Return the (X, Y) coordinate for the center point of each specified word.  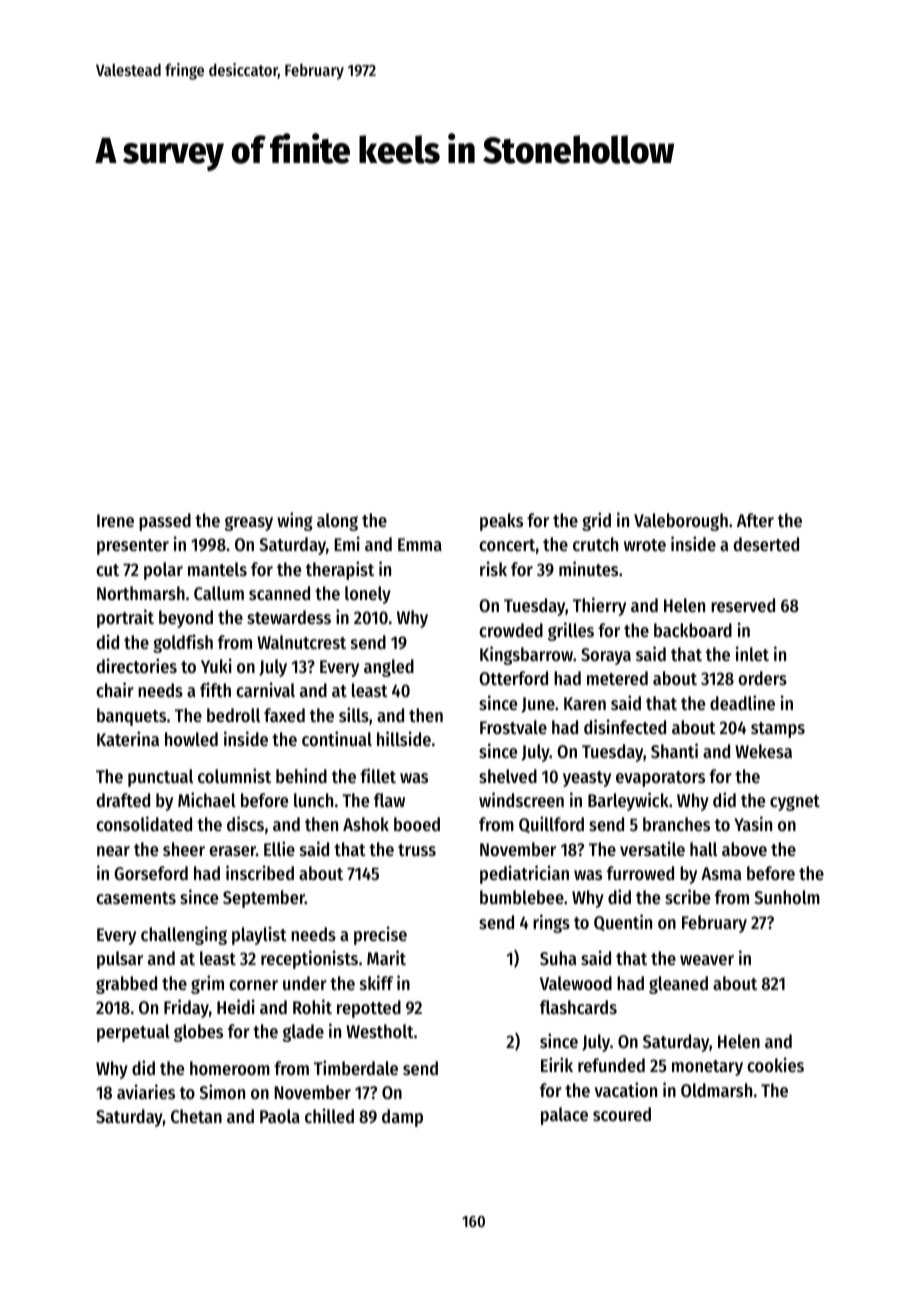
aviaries (146, 1091)
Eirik (557, 1064)
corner (253, 985)
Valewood (576, 983)
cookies (775, 1064)
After (755, 520)
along (337, 522)
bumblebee (522, 897)
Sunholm (787, 897)
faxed (284, 715)
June (538, 705)
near (113, 851)
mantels (217, 569)
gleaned (678, 985)
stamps (778, 730)
